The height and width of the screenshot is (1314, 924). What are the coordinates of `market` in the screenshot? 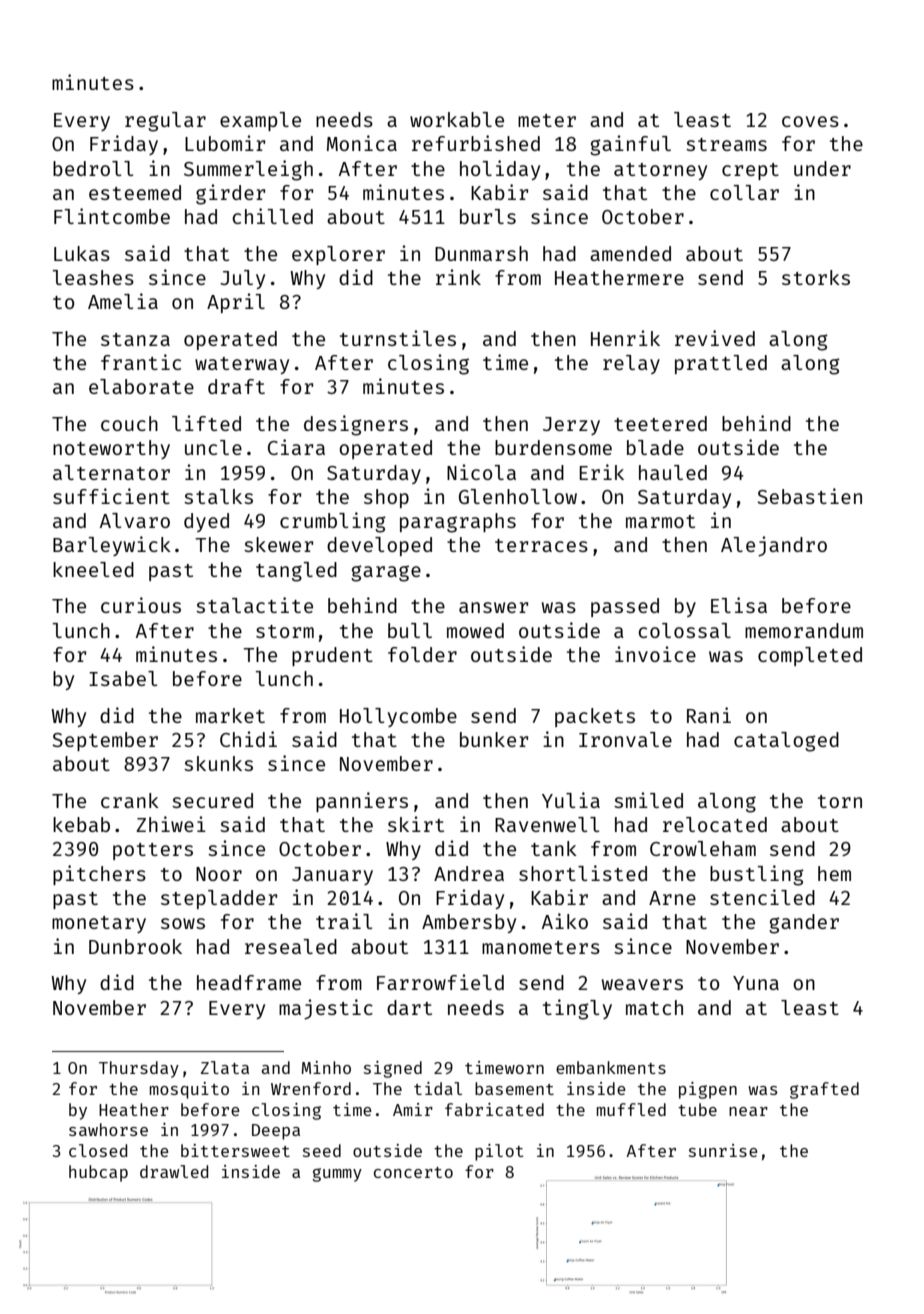 It's located at (230, 715).
